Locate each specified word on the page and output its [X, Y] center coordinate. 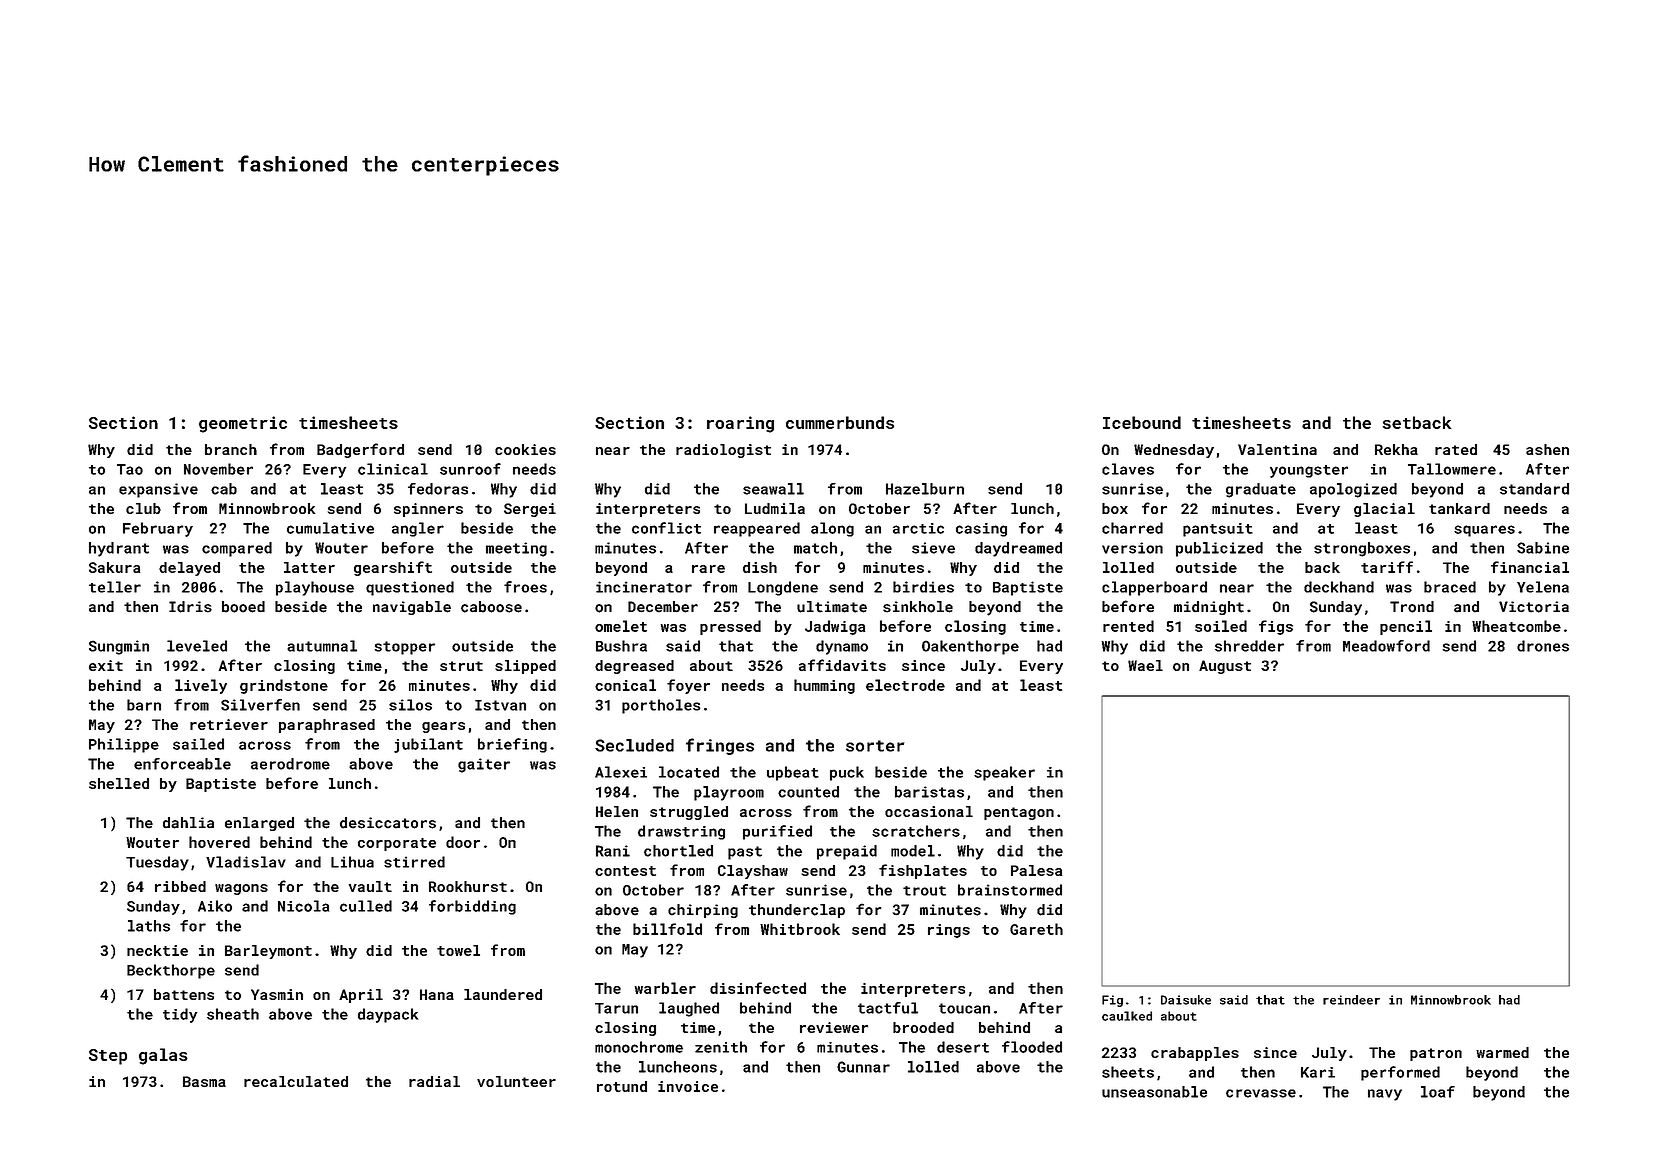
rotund [622, 1086]
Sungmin [119, 647]
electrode [905, 685]
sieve [933, 548]
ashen [1547, 449]
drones [1543, 646]
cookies [525, 449]
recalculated [296, 1081]
